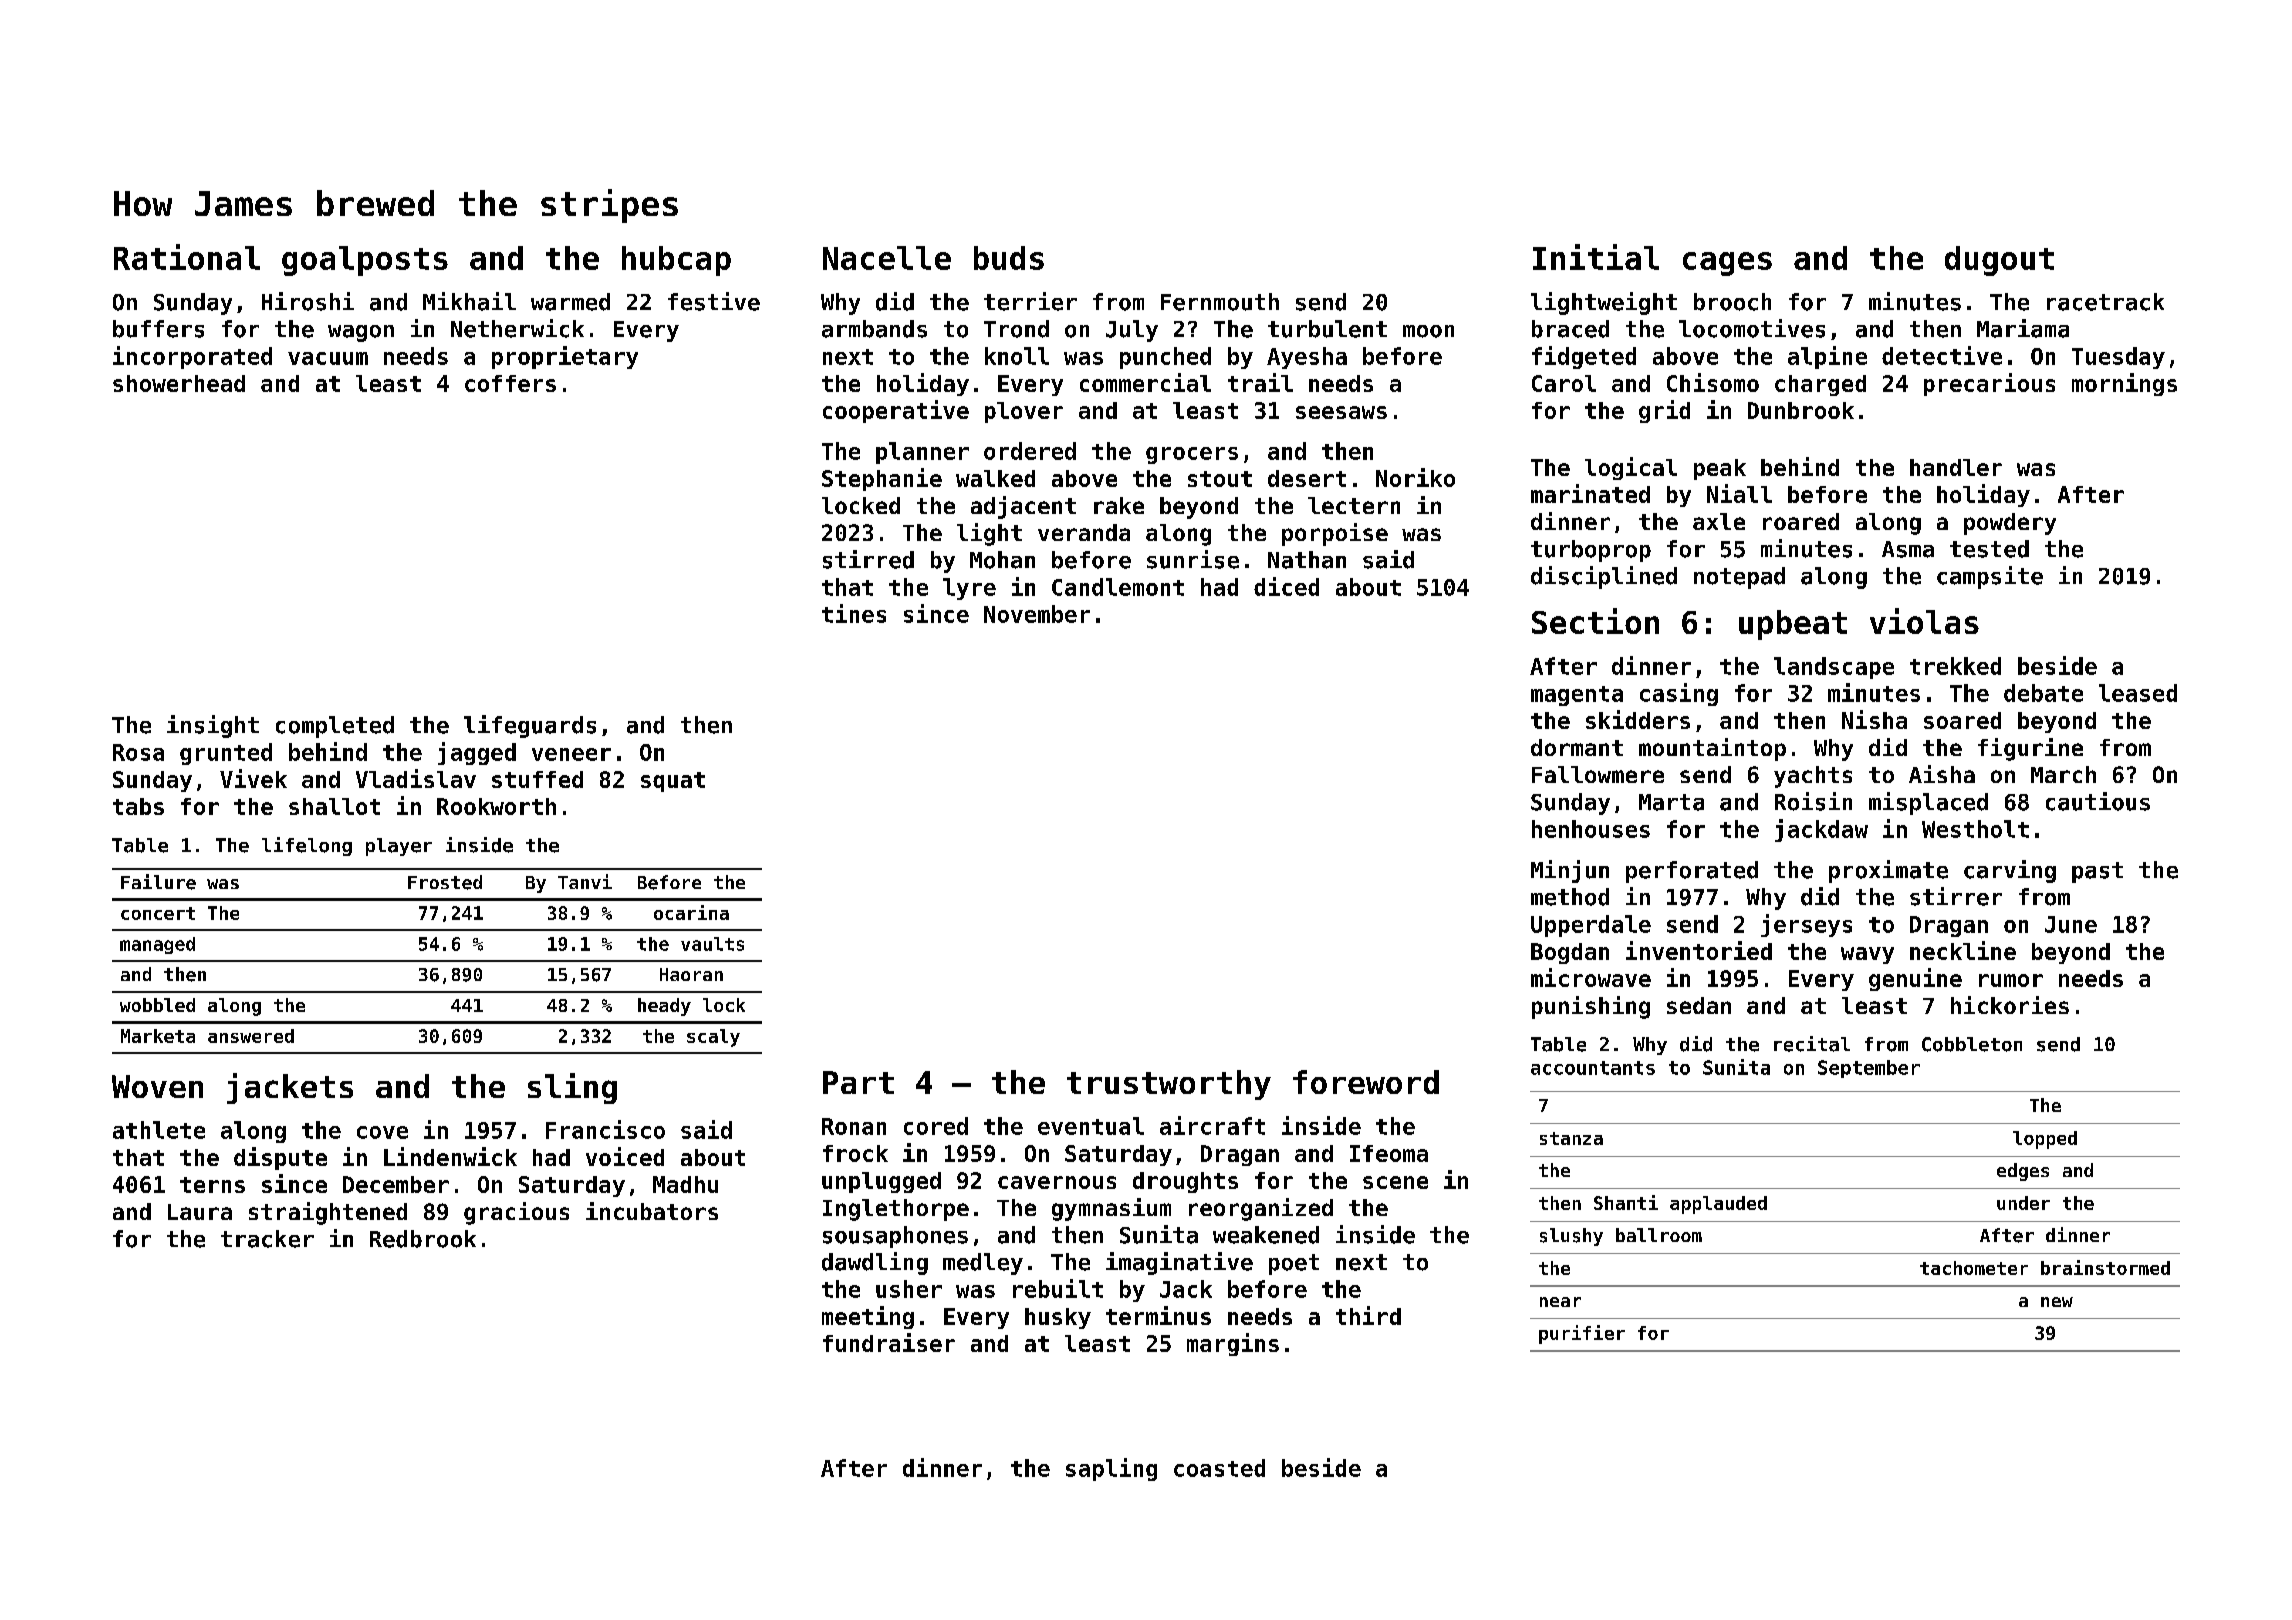  What do you see at coordinates (1111, 1209) in the screenshot?
I see `gymnasium` at bounding box center [1111, 1209].
